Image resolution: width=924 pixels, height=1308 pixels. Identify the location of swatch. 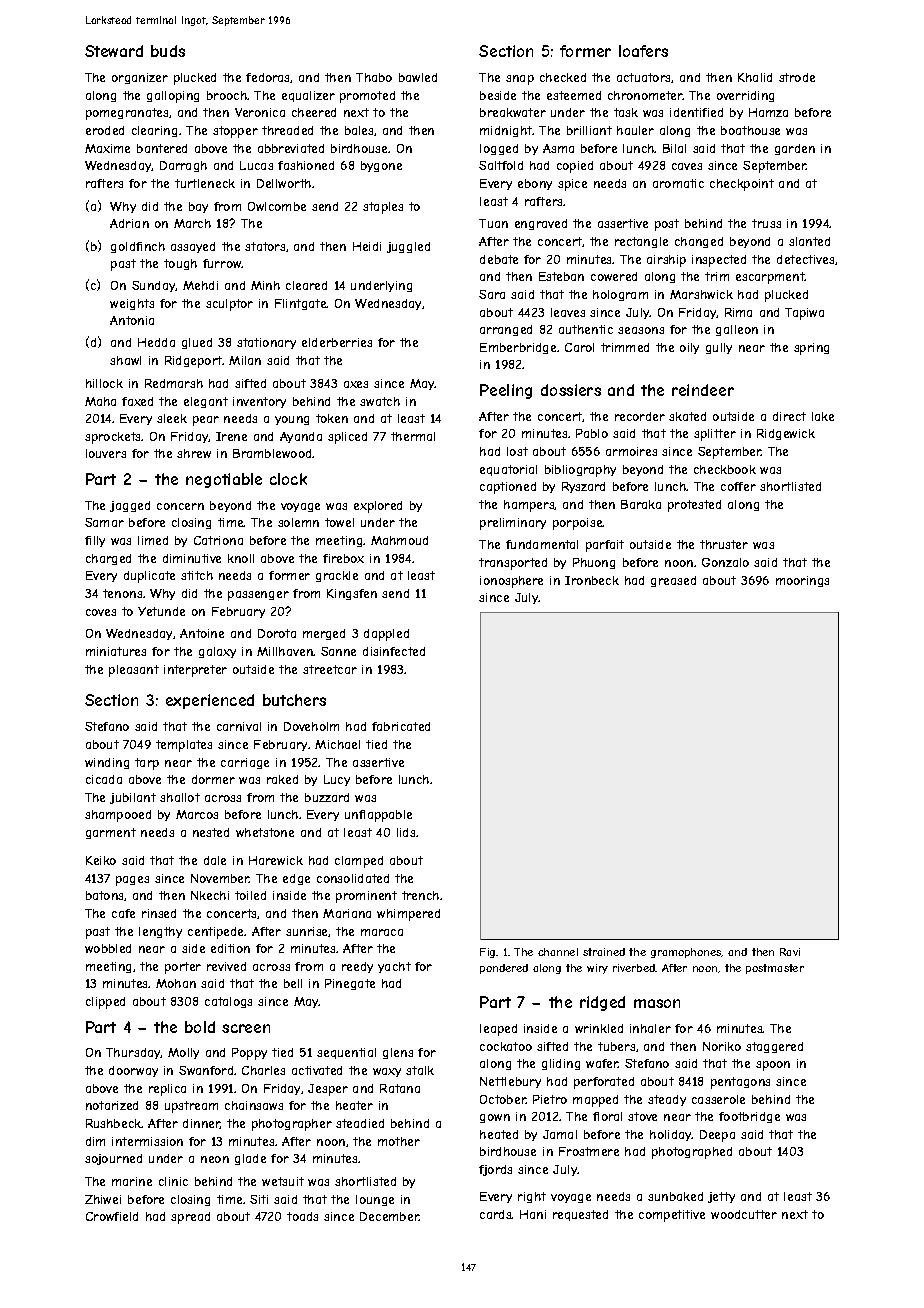
(380, 401).
